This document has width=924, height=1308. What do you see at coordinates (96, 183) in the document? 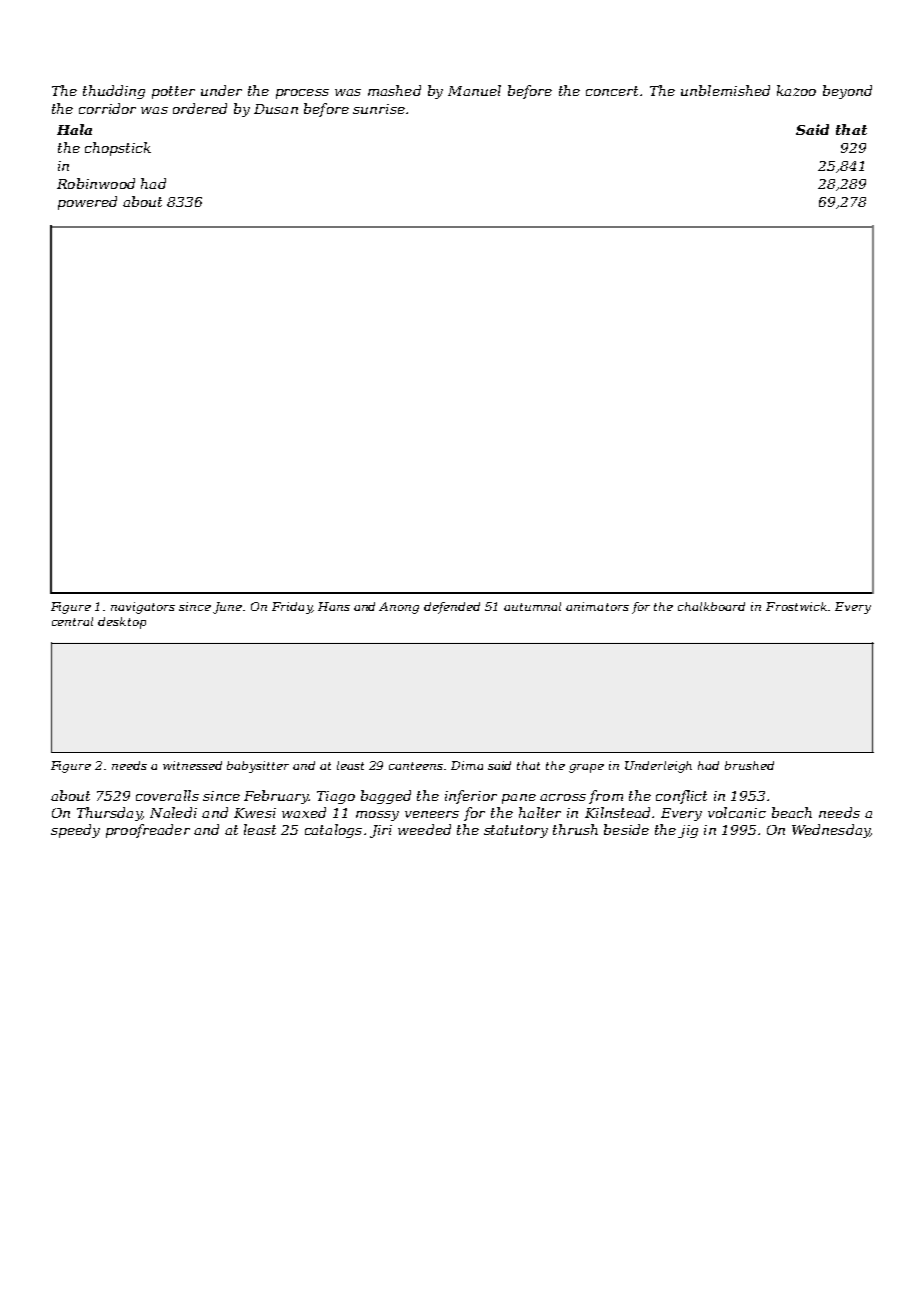
I see `Robinwood` at bounding box center [96, 183].
